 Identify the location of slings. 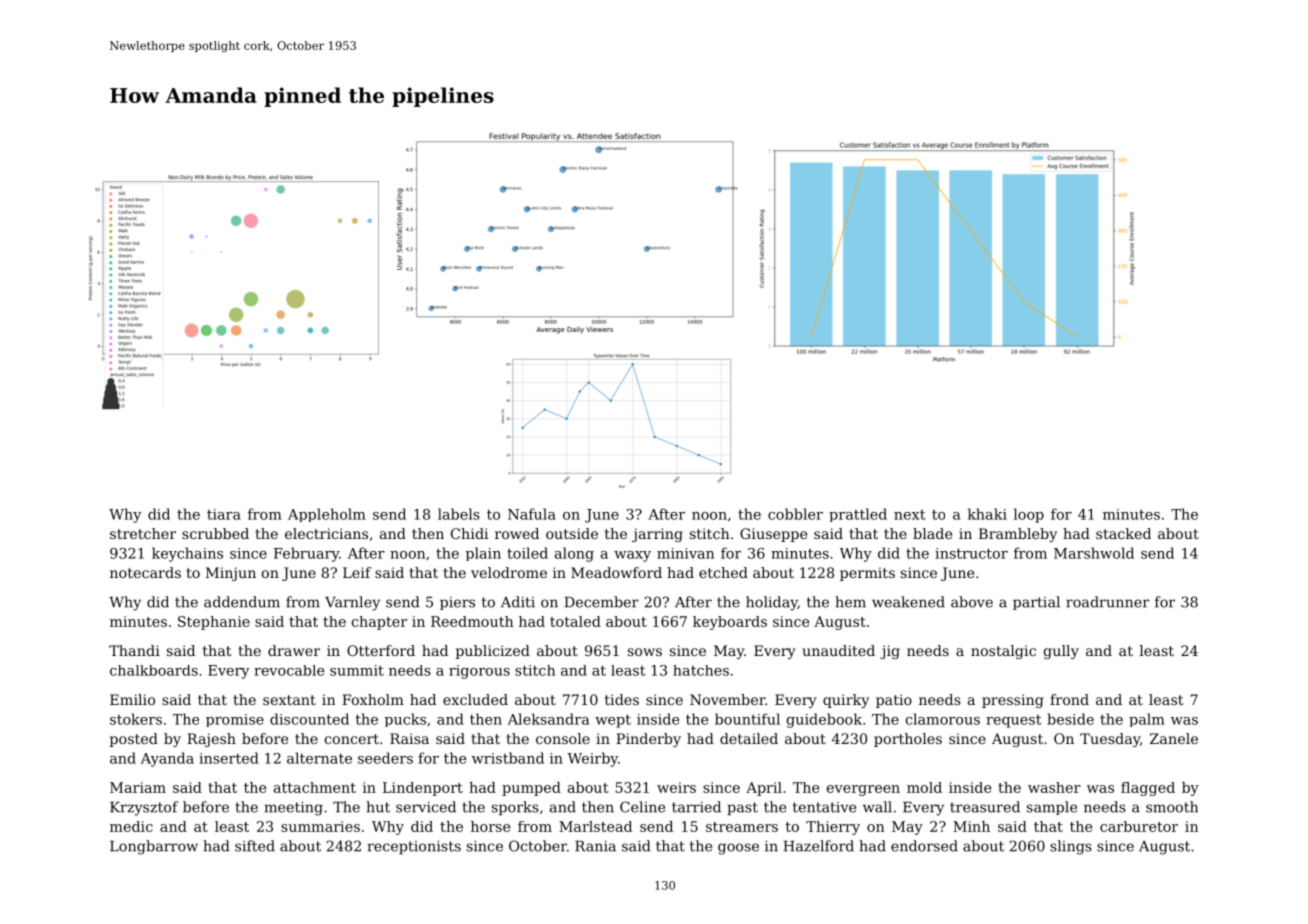
(1071, 847).
